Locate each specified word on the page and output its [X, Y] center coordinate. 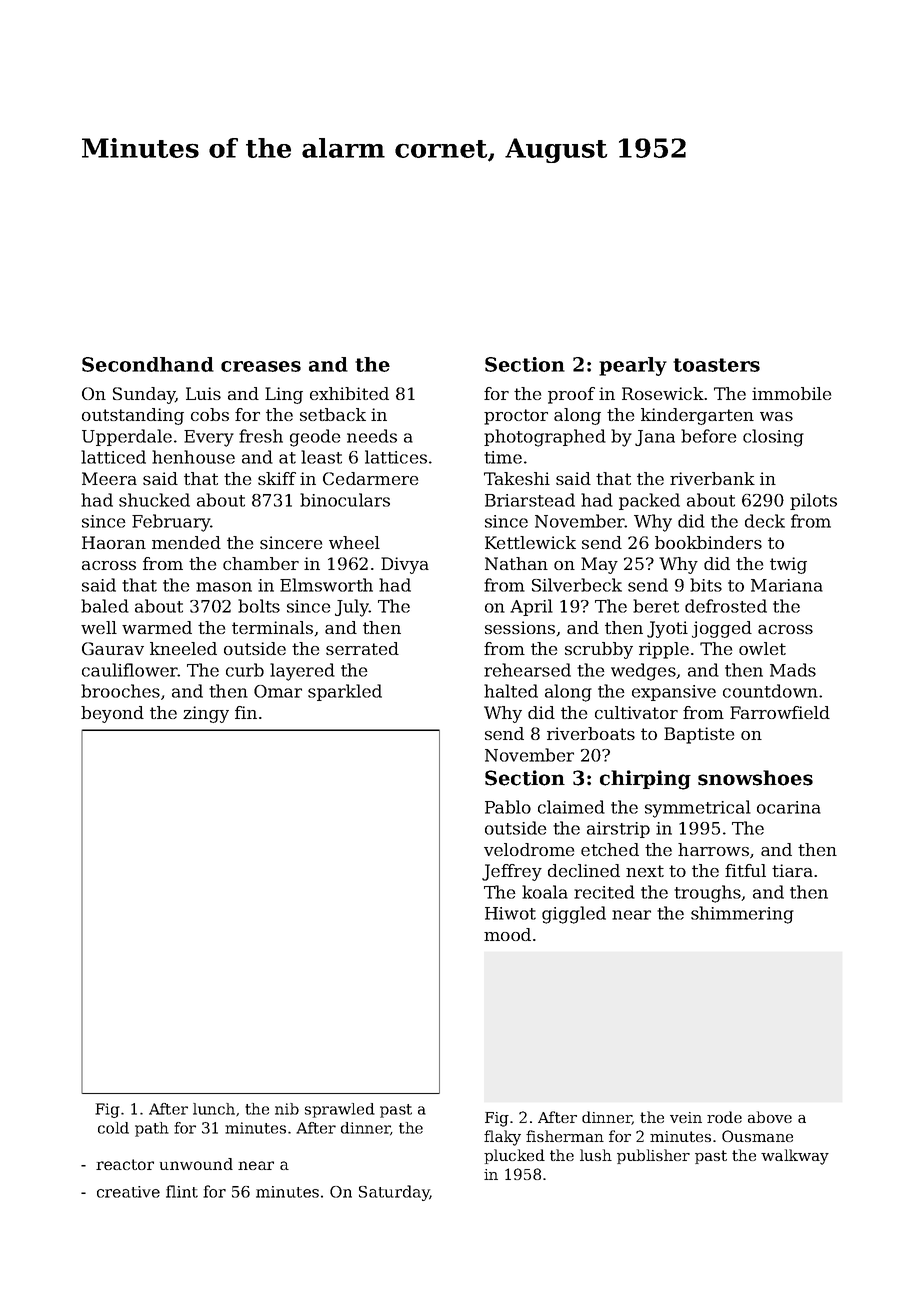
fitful [745, 870]
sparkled [345, 692]
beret [656, 606]
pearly [633, 366]
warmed [157, 627]
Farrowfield [780, 712]
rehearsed [527, 670]
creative [128, 1192]
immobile [791, 393]
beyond [112, 714]
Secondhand [148, 364]
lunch [214, 1109]
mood [507, 934]
